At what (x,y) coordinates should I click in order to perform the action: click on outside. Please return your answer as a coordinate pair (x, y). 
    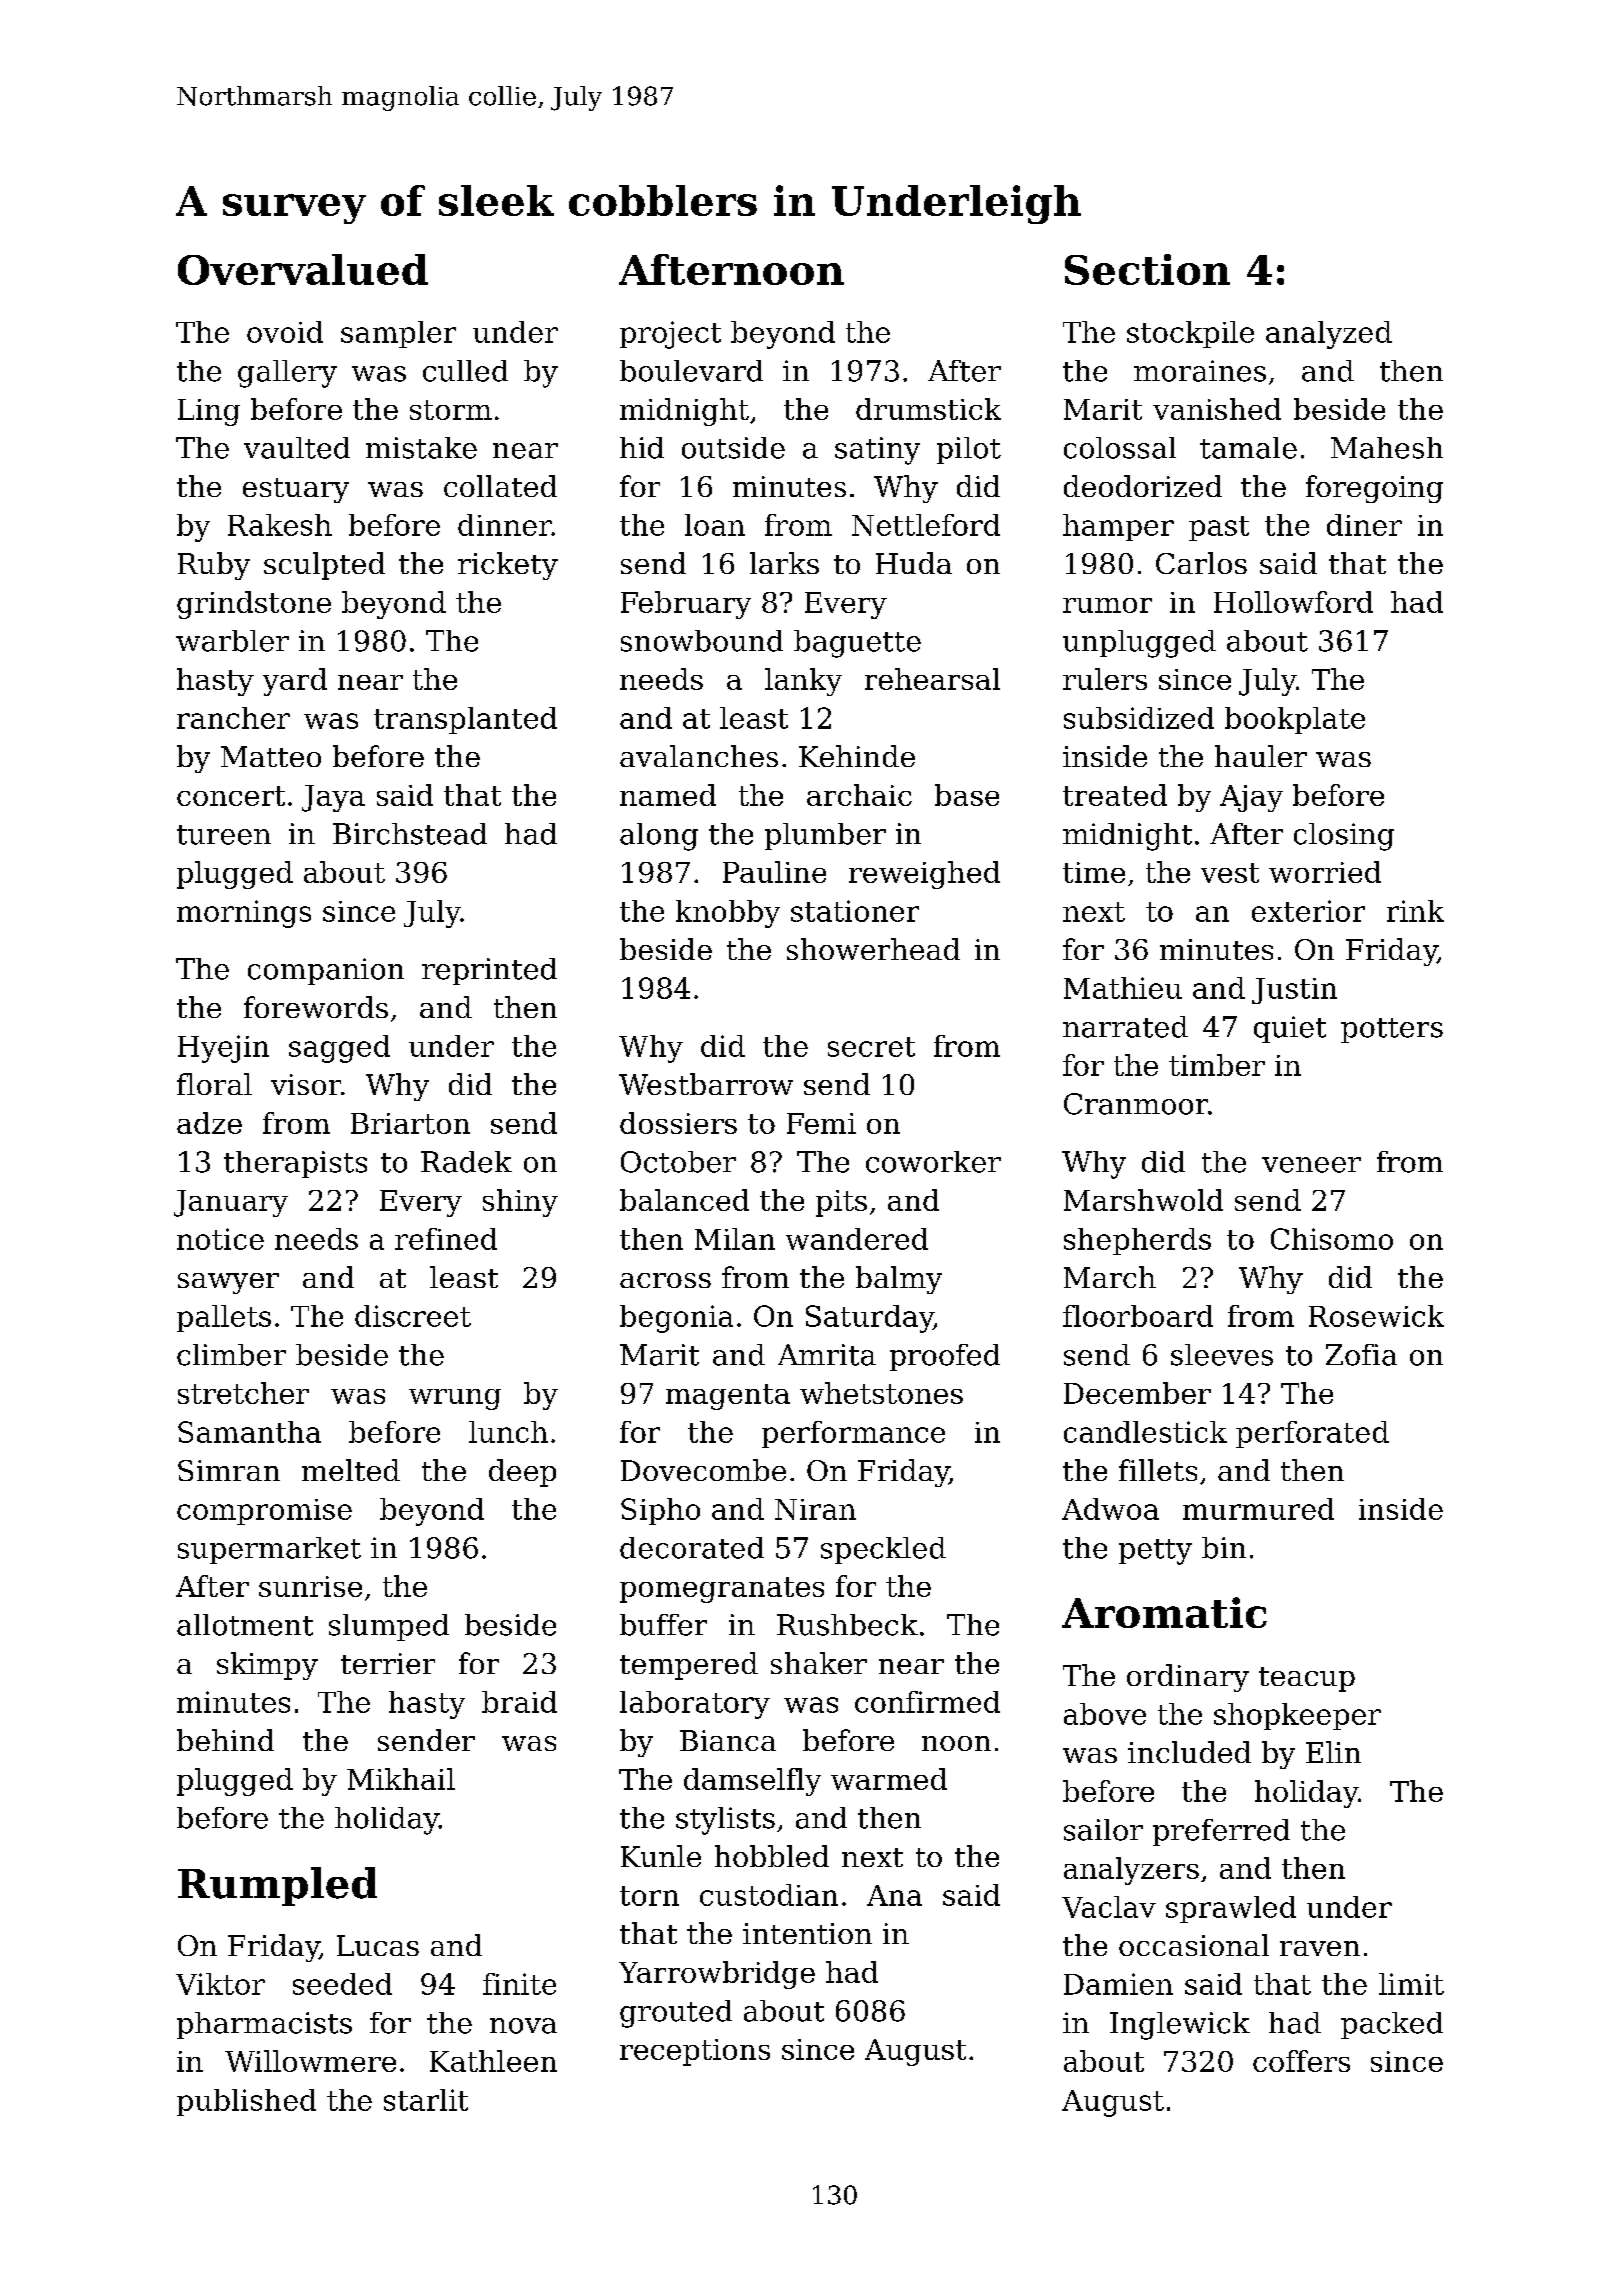
    Looking at the image, I should click on (733, 448).
